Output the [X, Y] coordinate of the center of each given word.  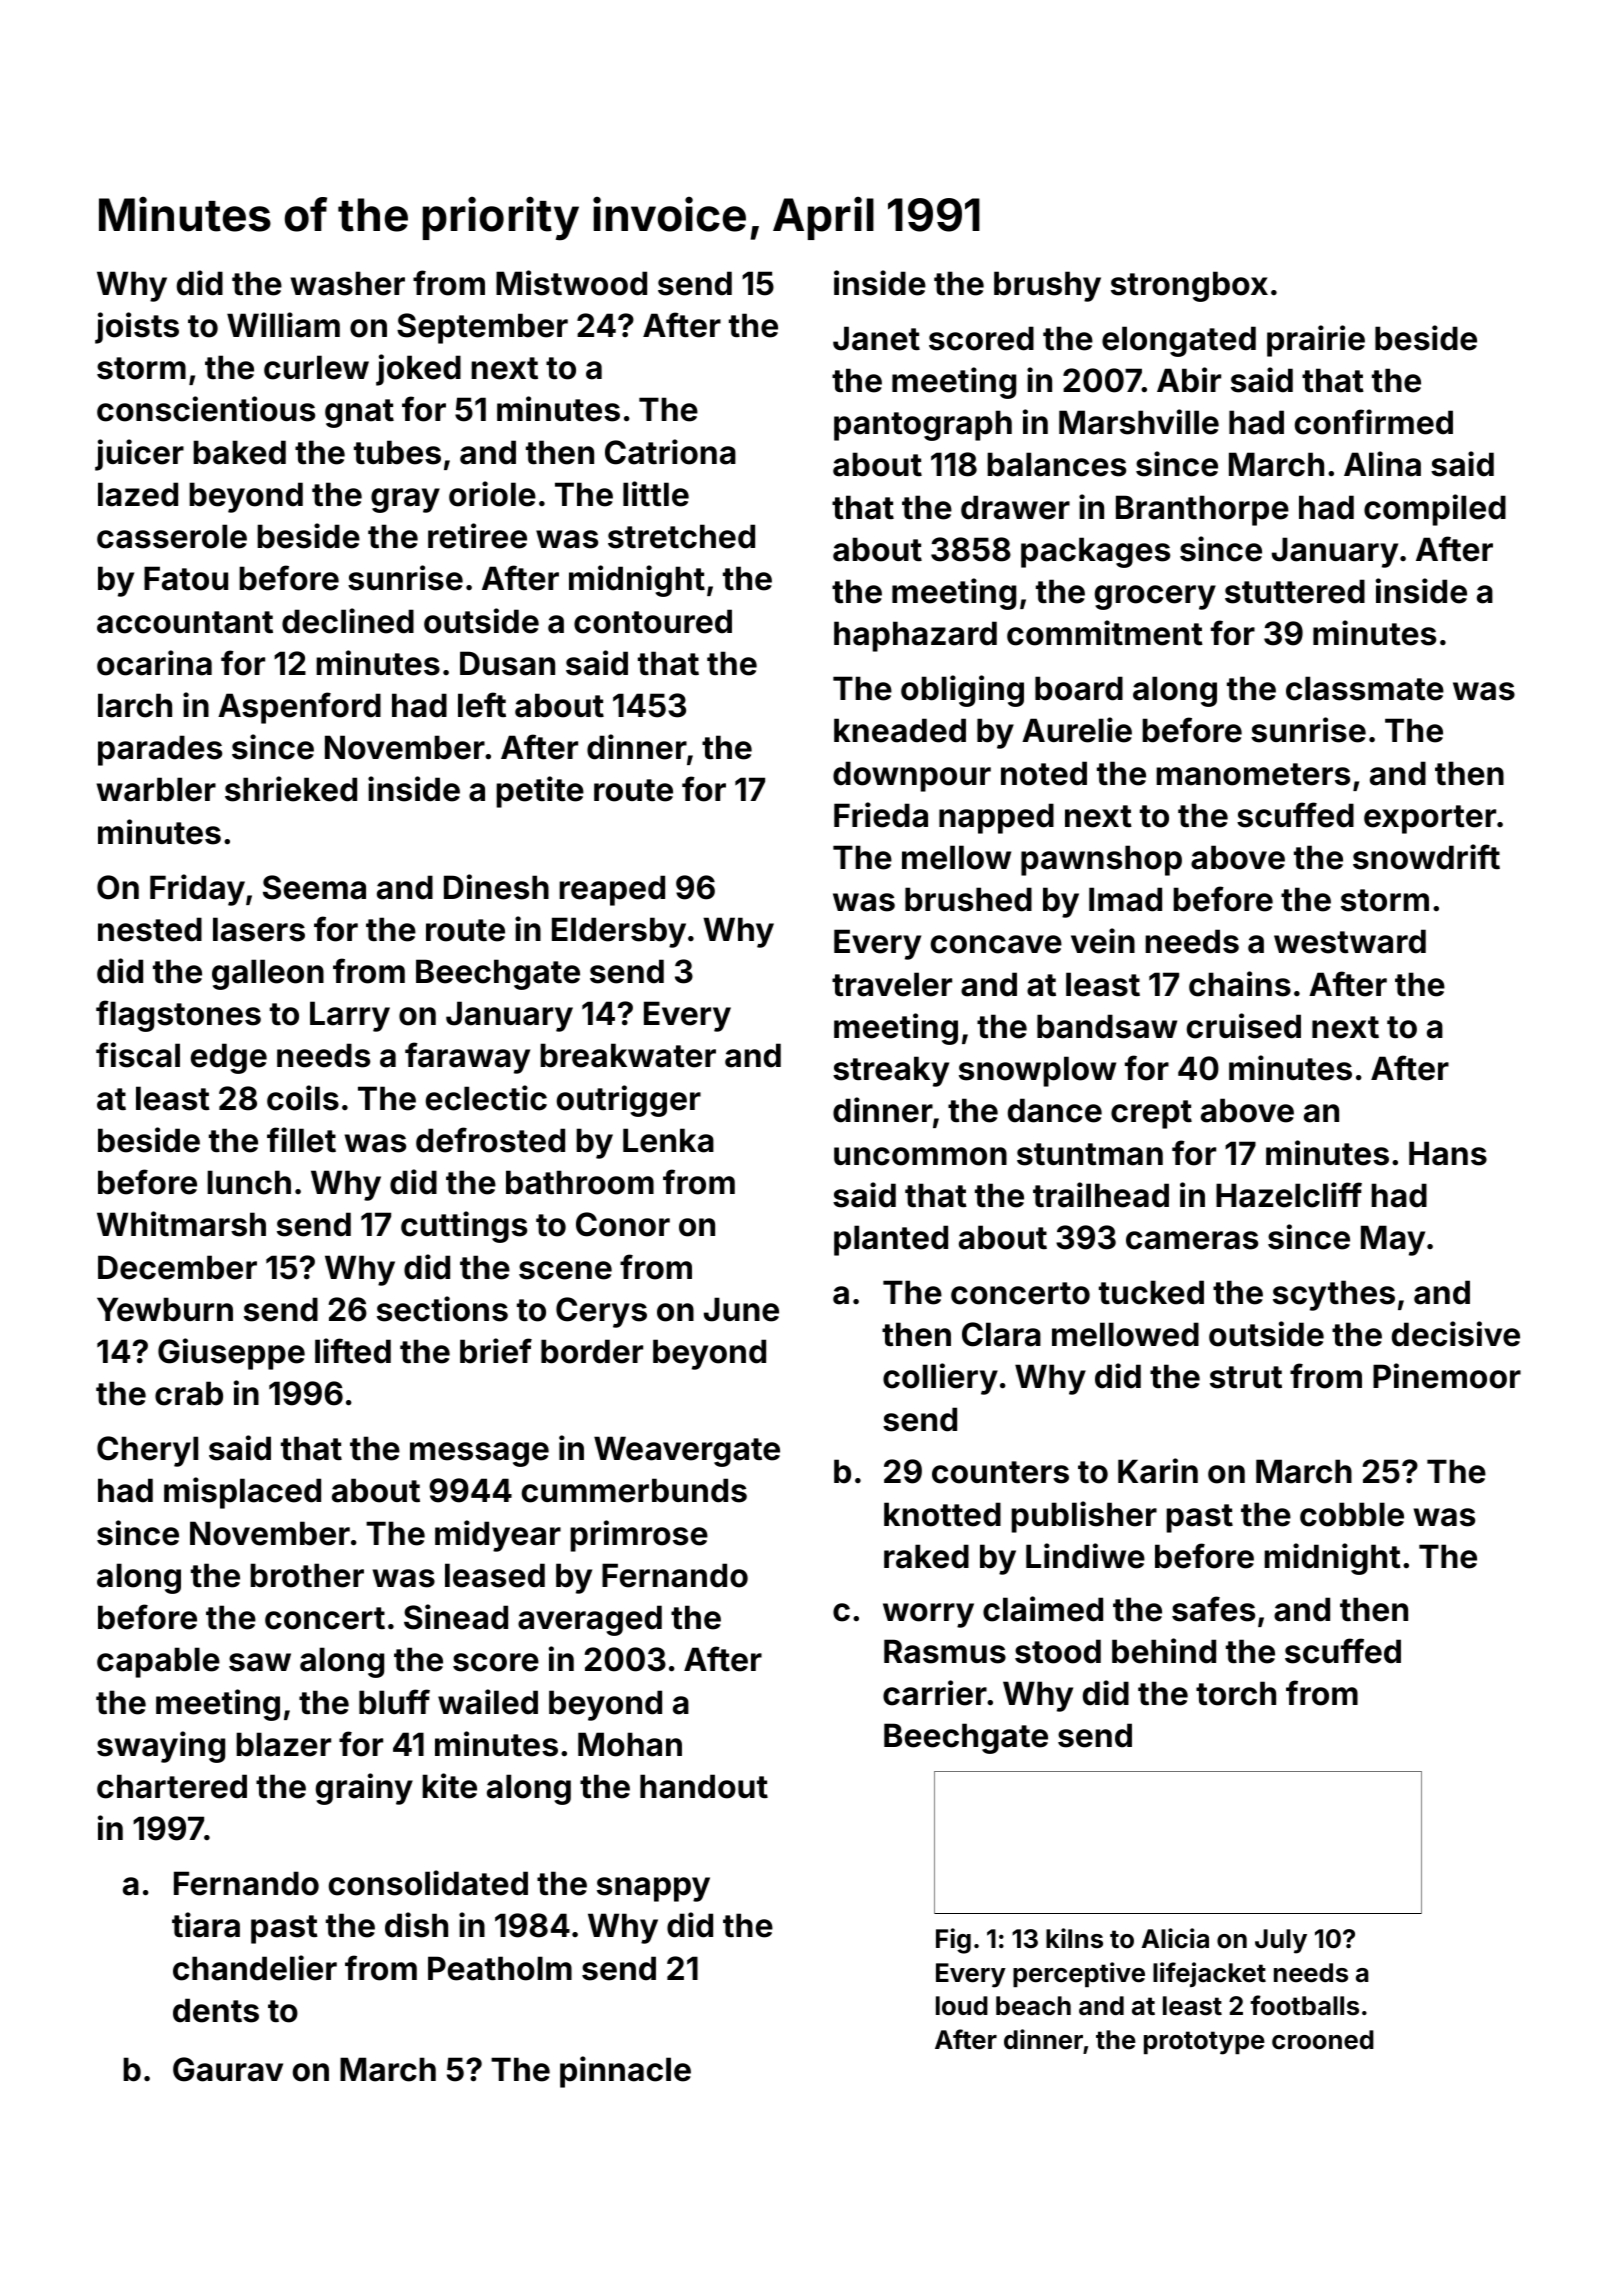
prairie [1316, 341]
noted [1044, 773]
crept [1151, 1114]
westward [1350, 941]
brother [307, 1575]
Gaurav [228, 2069]
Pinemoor [1447, 1376]
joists [137, 328]
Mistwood [571, 283]
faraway [467, 1058]
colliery [940, 1379]
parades [160, 750]
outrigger [629, 1101]
